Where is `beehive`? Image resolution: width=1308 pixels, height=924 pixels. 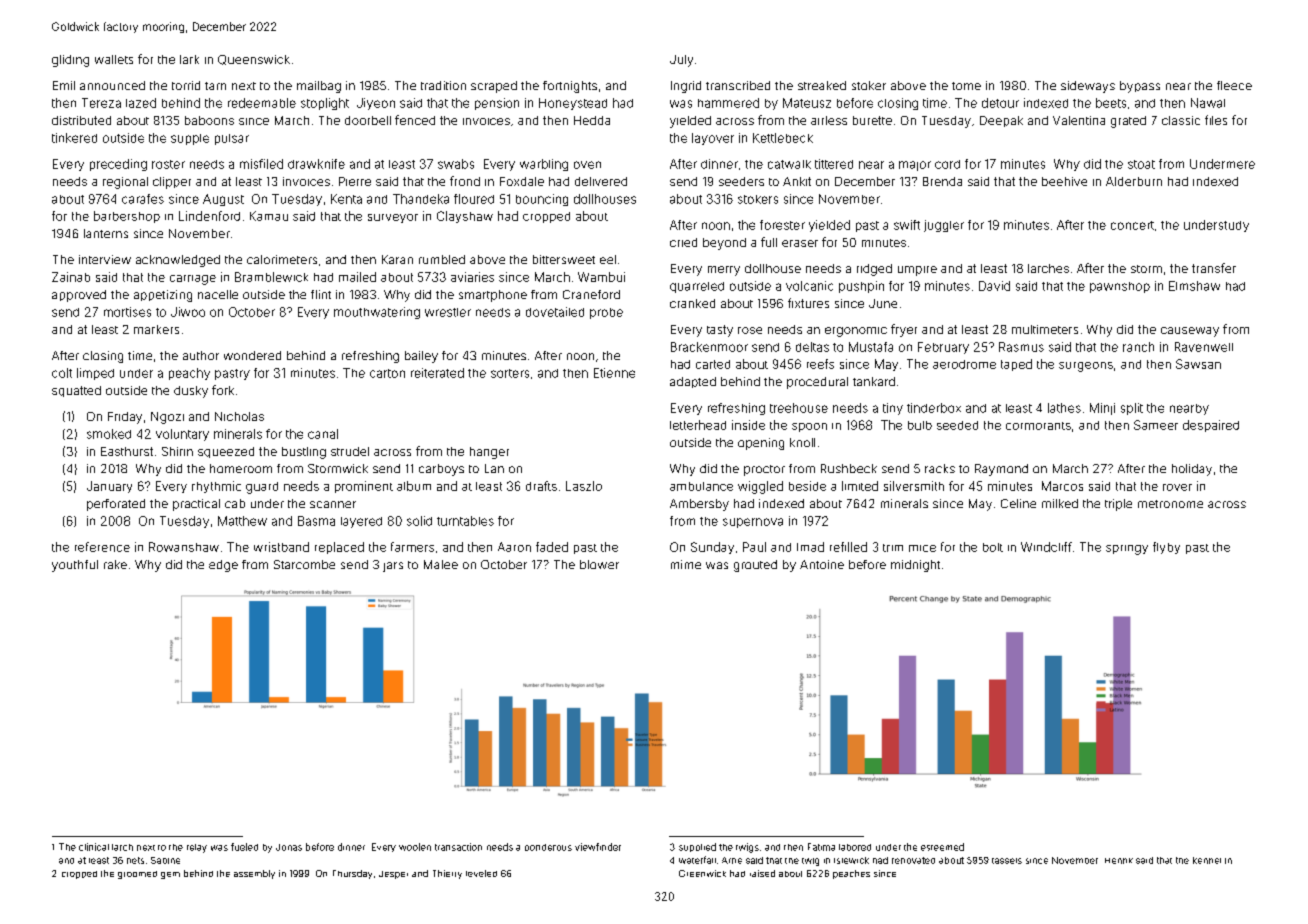 beehive is located at coordinates (1064, 181).
